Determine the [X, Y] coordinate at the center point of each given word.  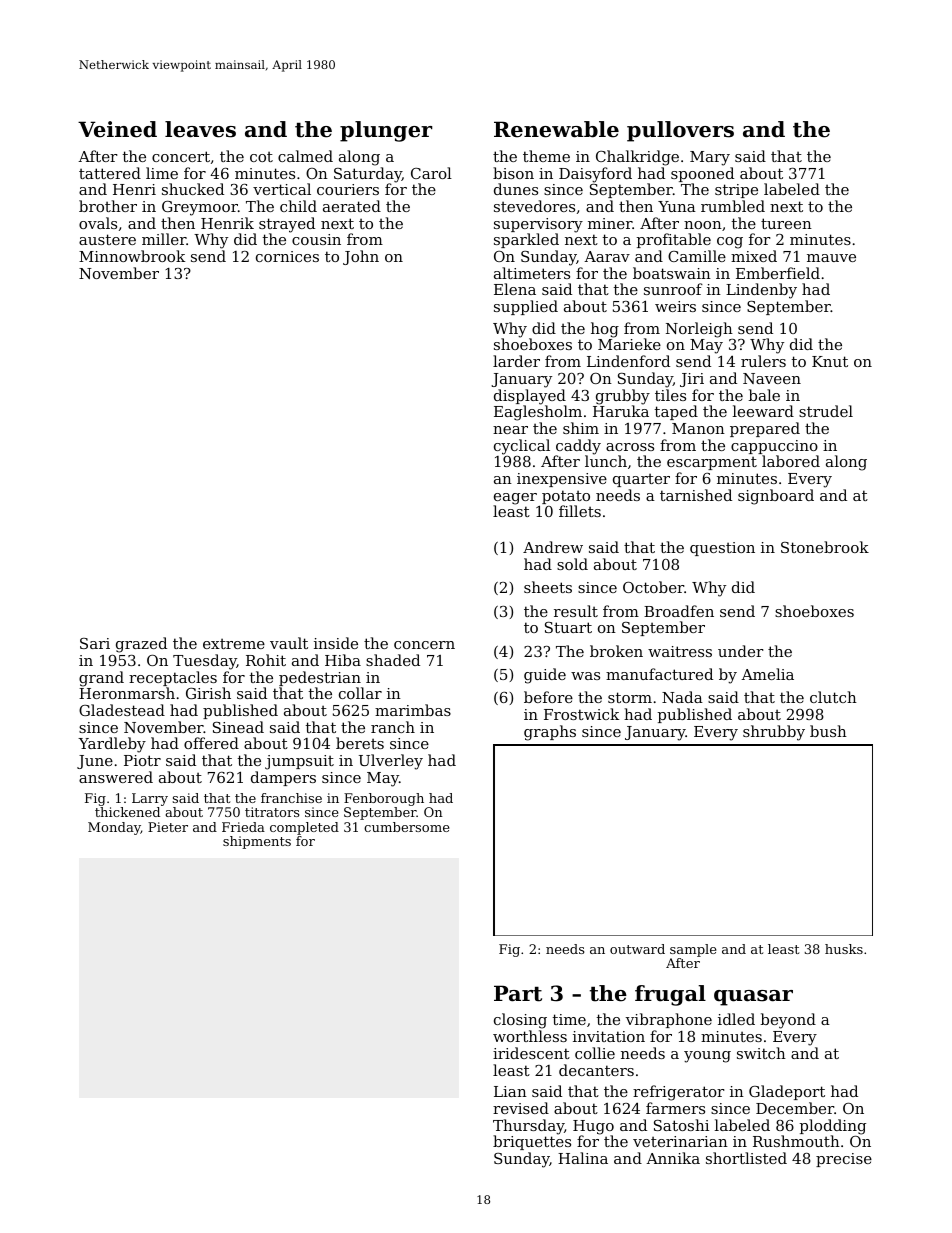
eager [515, 499]
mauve [831, 258]
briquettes [532, 1142]
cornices [287, 256]
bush [828, 731]
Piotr [142, 760]
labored [791, 461]
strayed [287, 225]
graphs [550, 733]
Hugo [593, 1127]
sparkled [526, 240]
